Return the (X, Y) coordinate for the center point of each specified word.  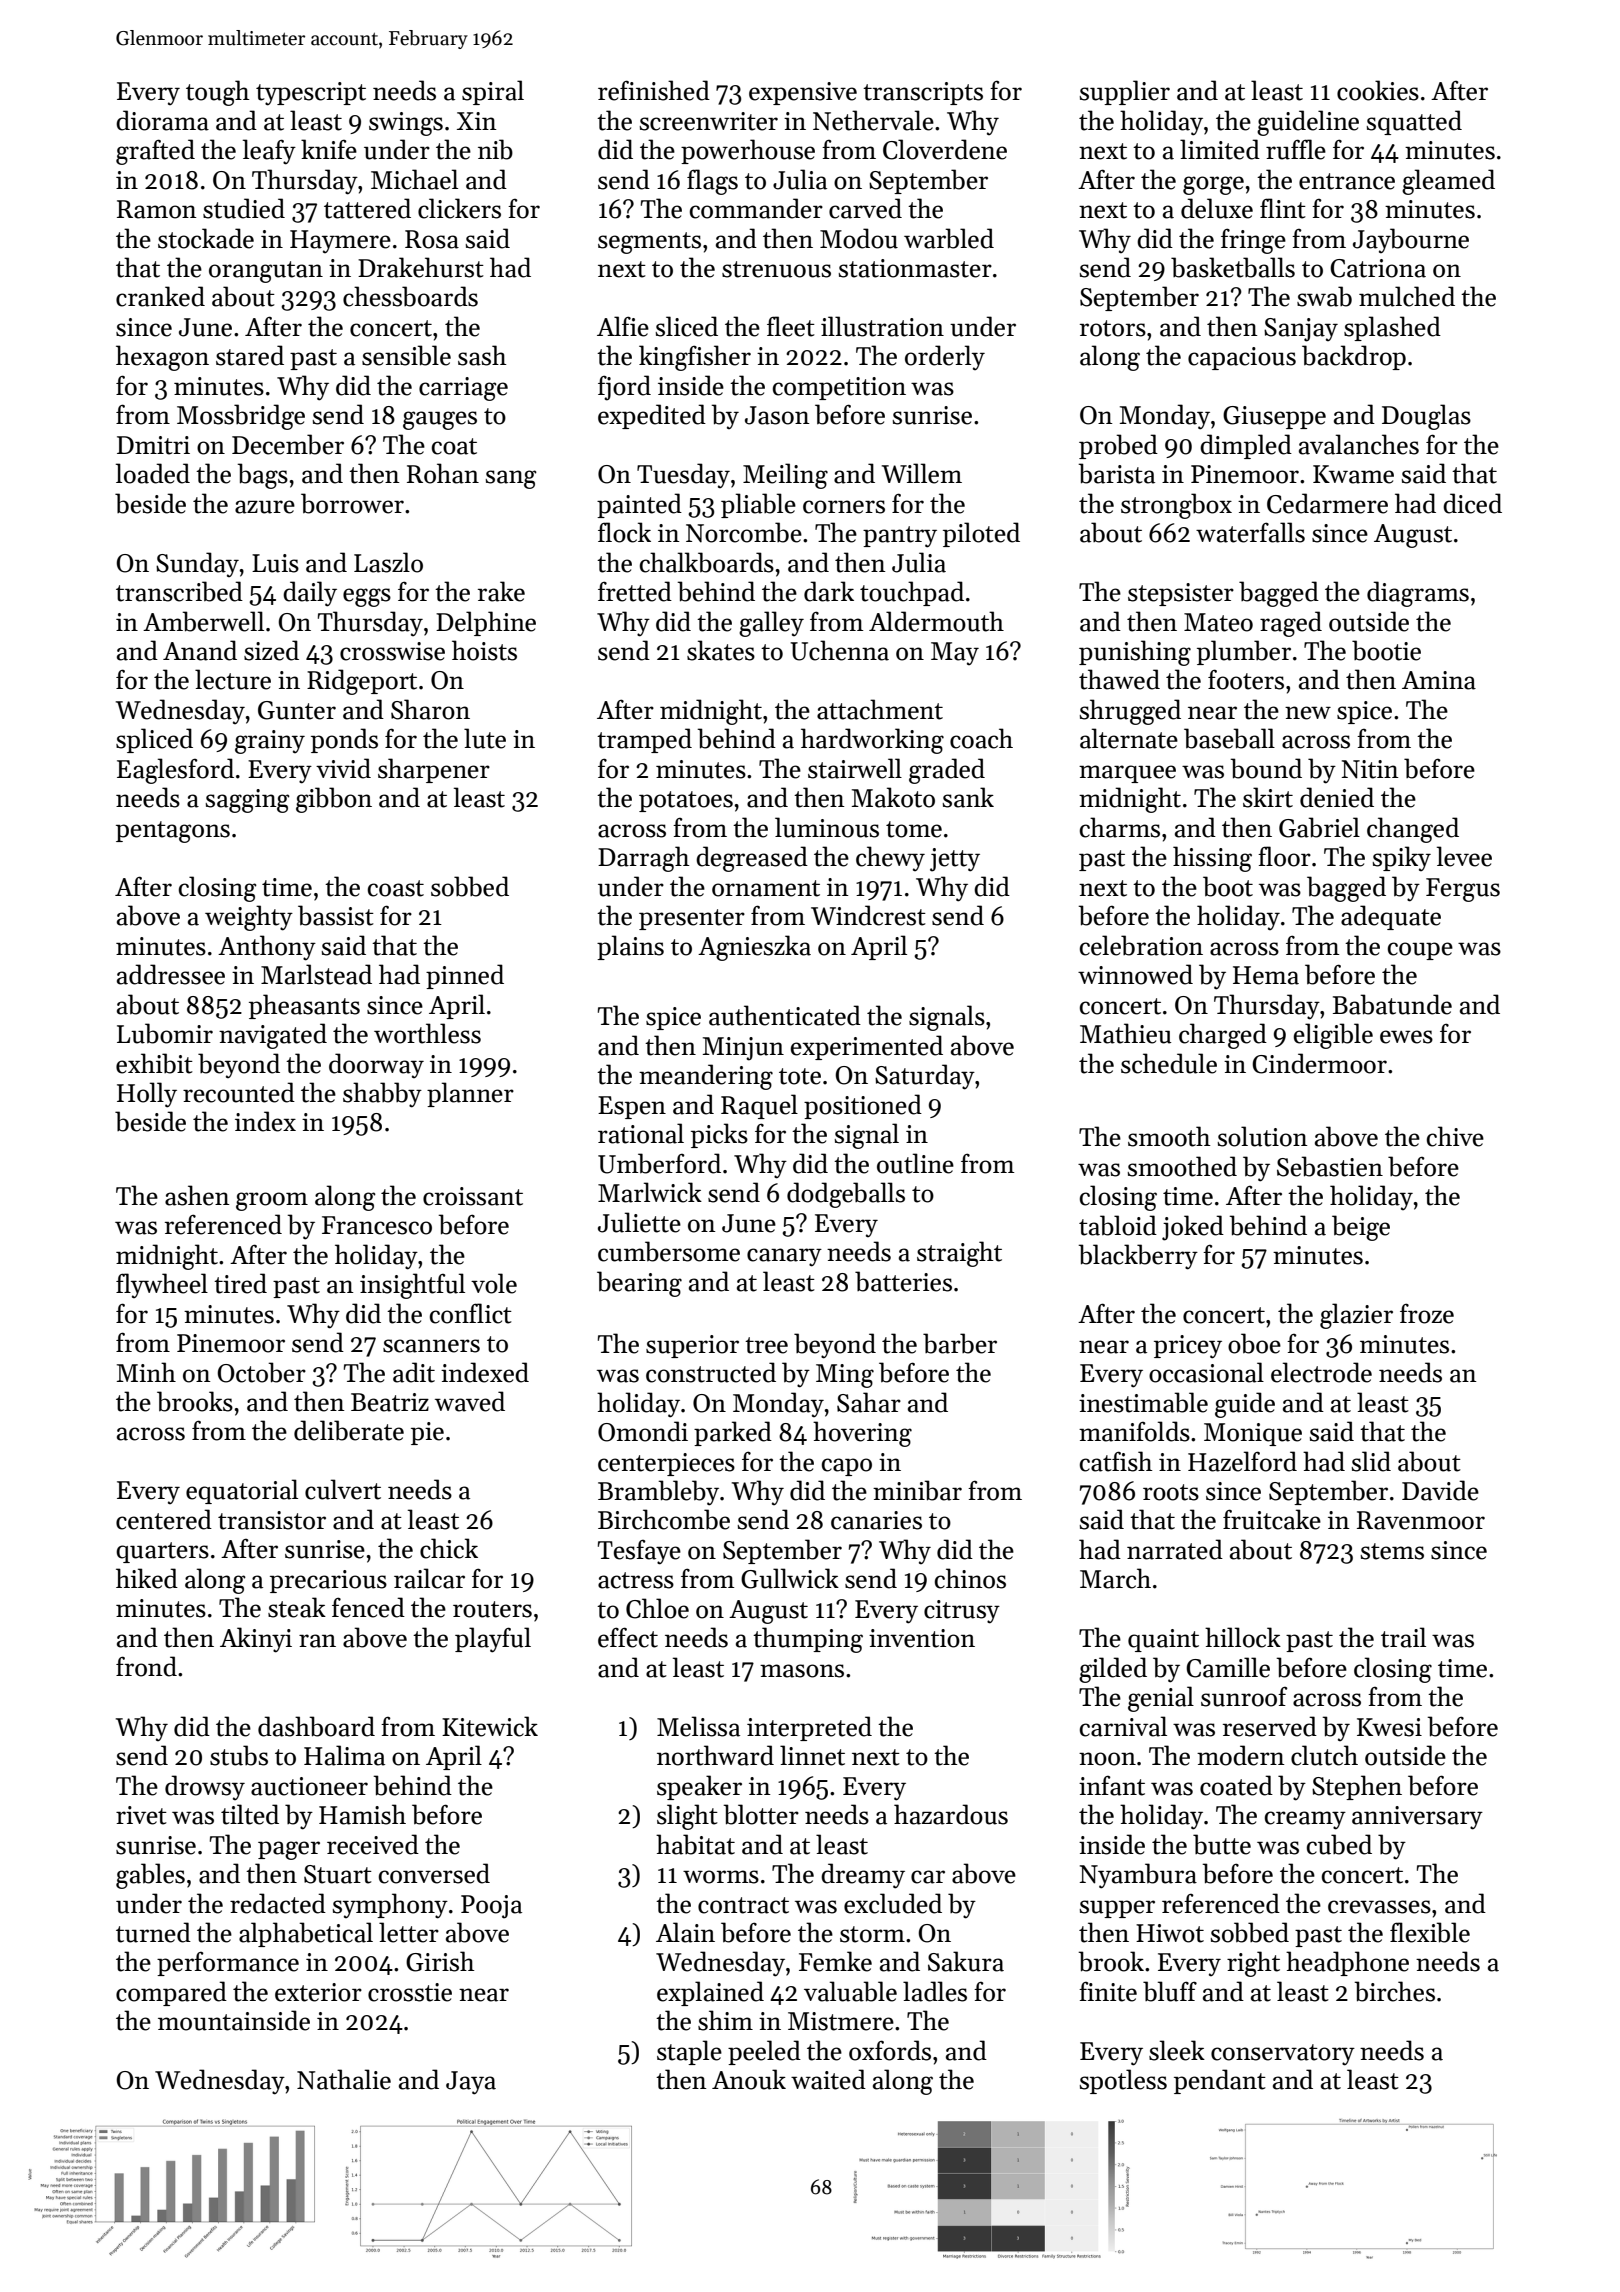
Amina (1439, 680)
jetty (955, 860)
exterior (318, 1992)
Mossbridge (241, 417)
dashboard (316, 1726)
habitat (695, 1844)
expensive (803, 93)
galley (771, 624)
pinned (465, 976)
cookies (1378, 90)
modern (1241, 1755)
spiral (493, 92)
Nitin (1370, 769)
